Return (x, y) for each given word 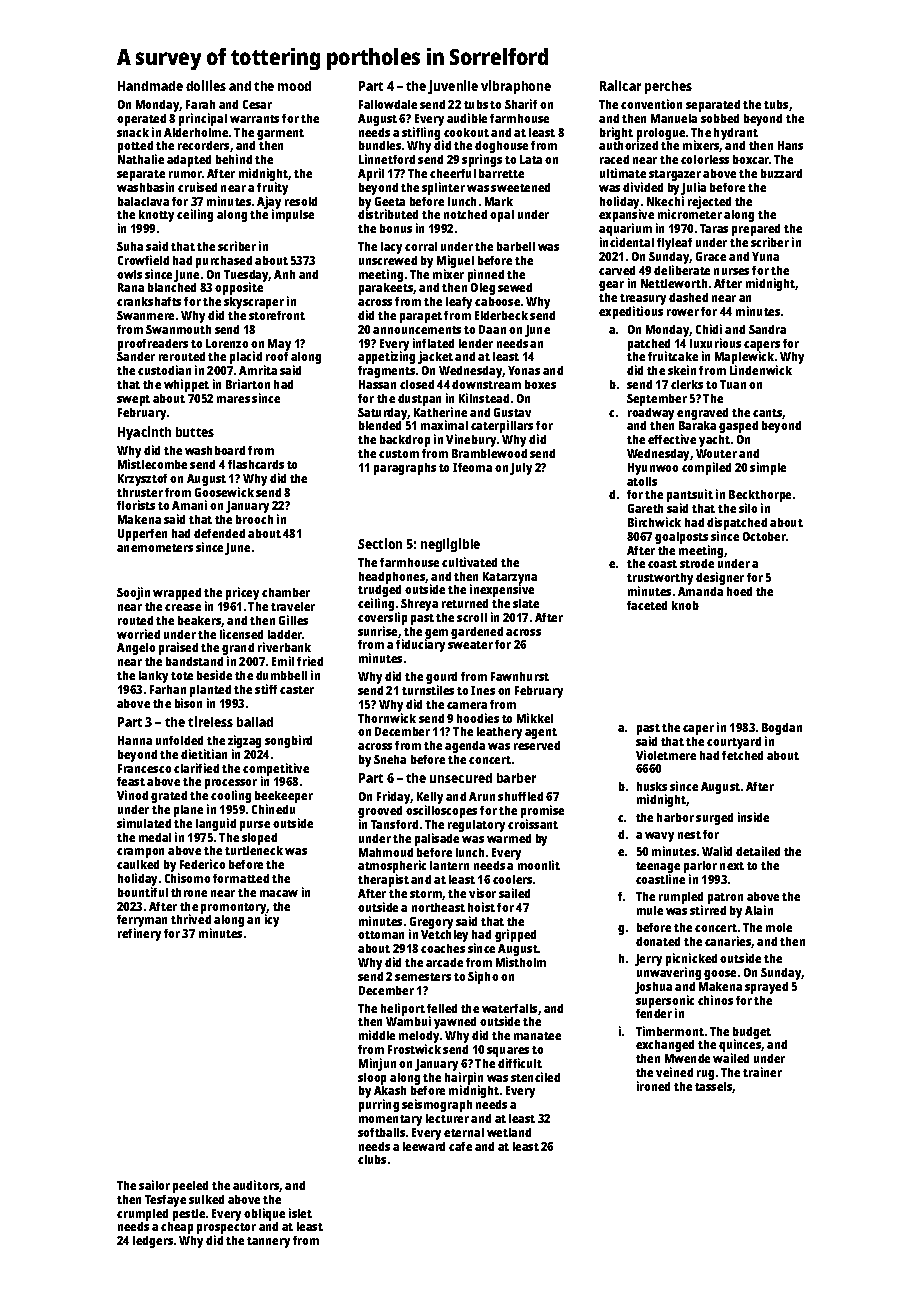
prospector (226, 1228)
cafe (460, 1146)
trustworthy (660, 579)
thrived (191, 919)
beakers (200, 621)
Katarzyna (510, 578)
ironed (653, 1086)
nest (689, 835)
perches (668, 87)
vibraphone (516, 87)
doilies (206, 85)
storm (426, 895)
